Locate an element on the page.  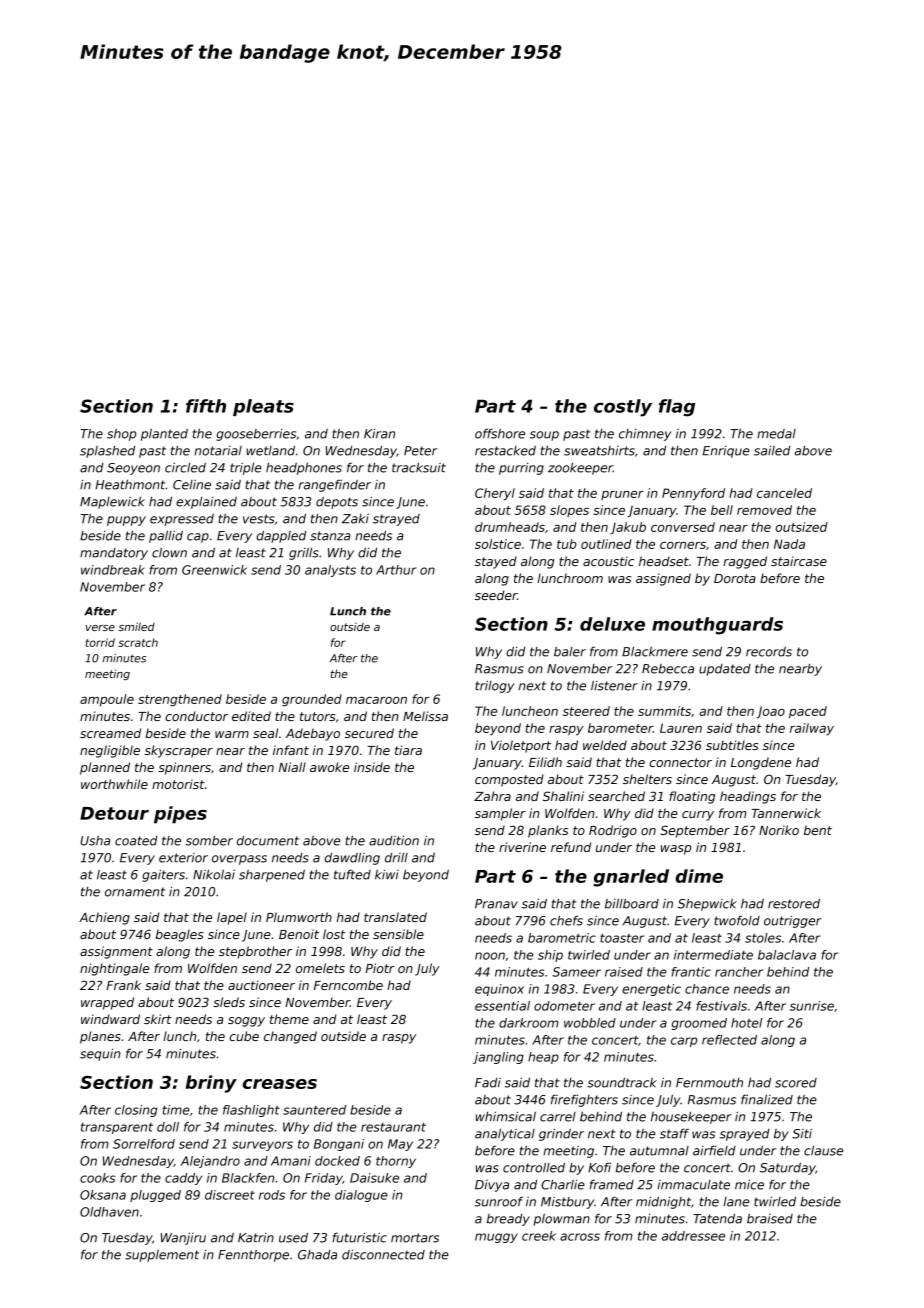
floating is located at coordinates (692, 797).
